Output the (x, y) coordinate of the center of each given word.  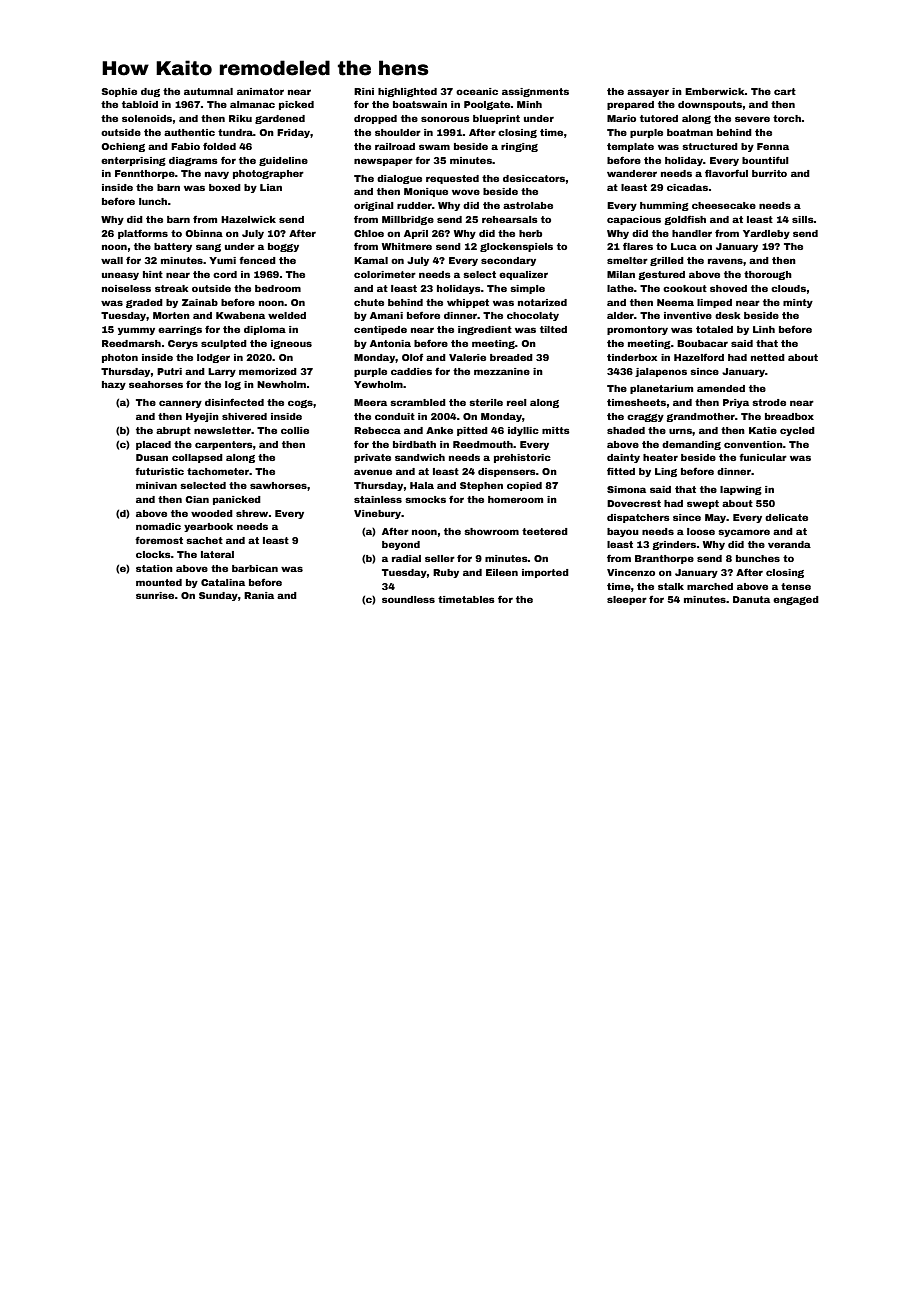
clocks (153, 554)
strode (769, 402)
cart (785, 91)
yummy (136, 331)
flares (638, 246)
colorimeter (385, 274)
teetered (545, 531)
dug (150, 92)
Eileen (502, 572)
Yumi (222, 260)
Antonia (390, 343)
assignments (535, 92)
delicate (786, 517)
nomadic (158, 526)
